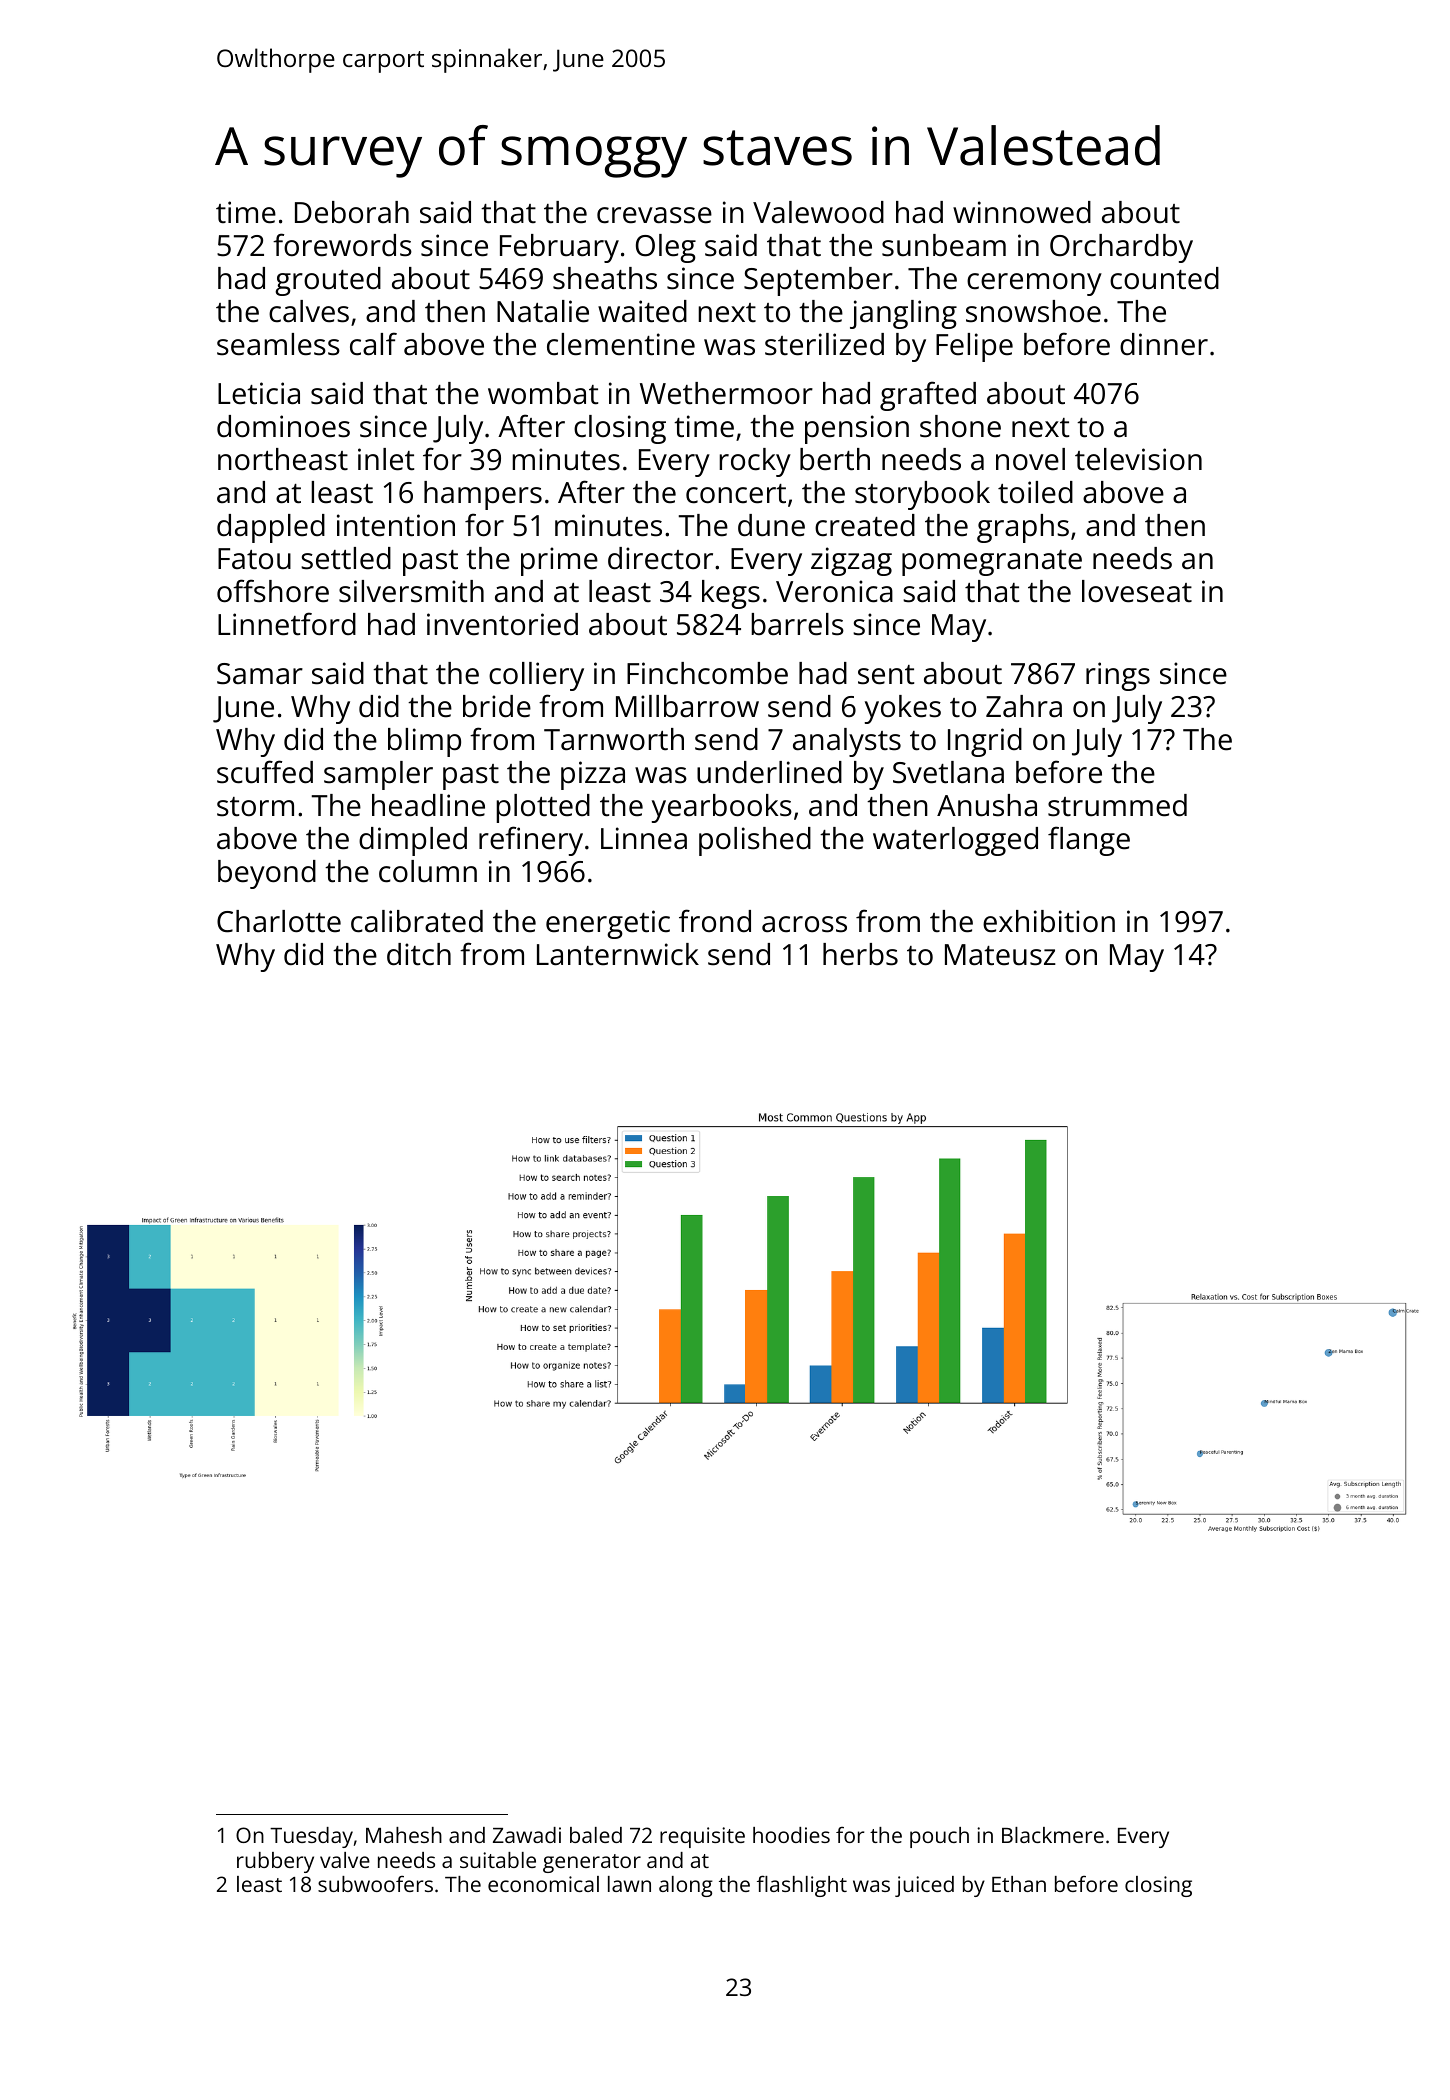  I want to click on barrels, so click(797, 624).
